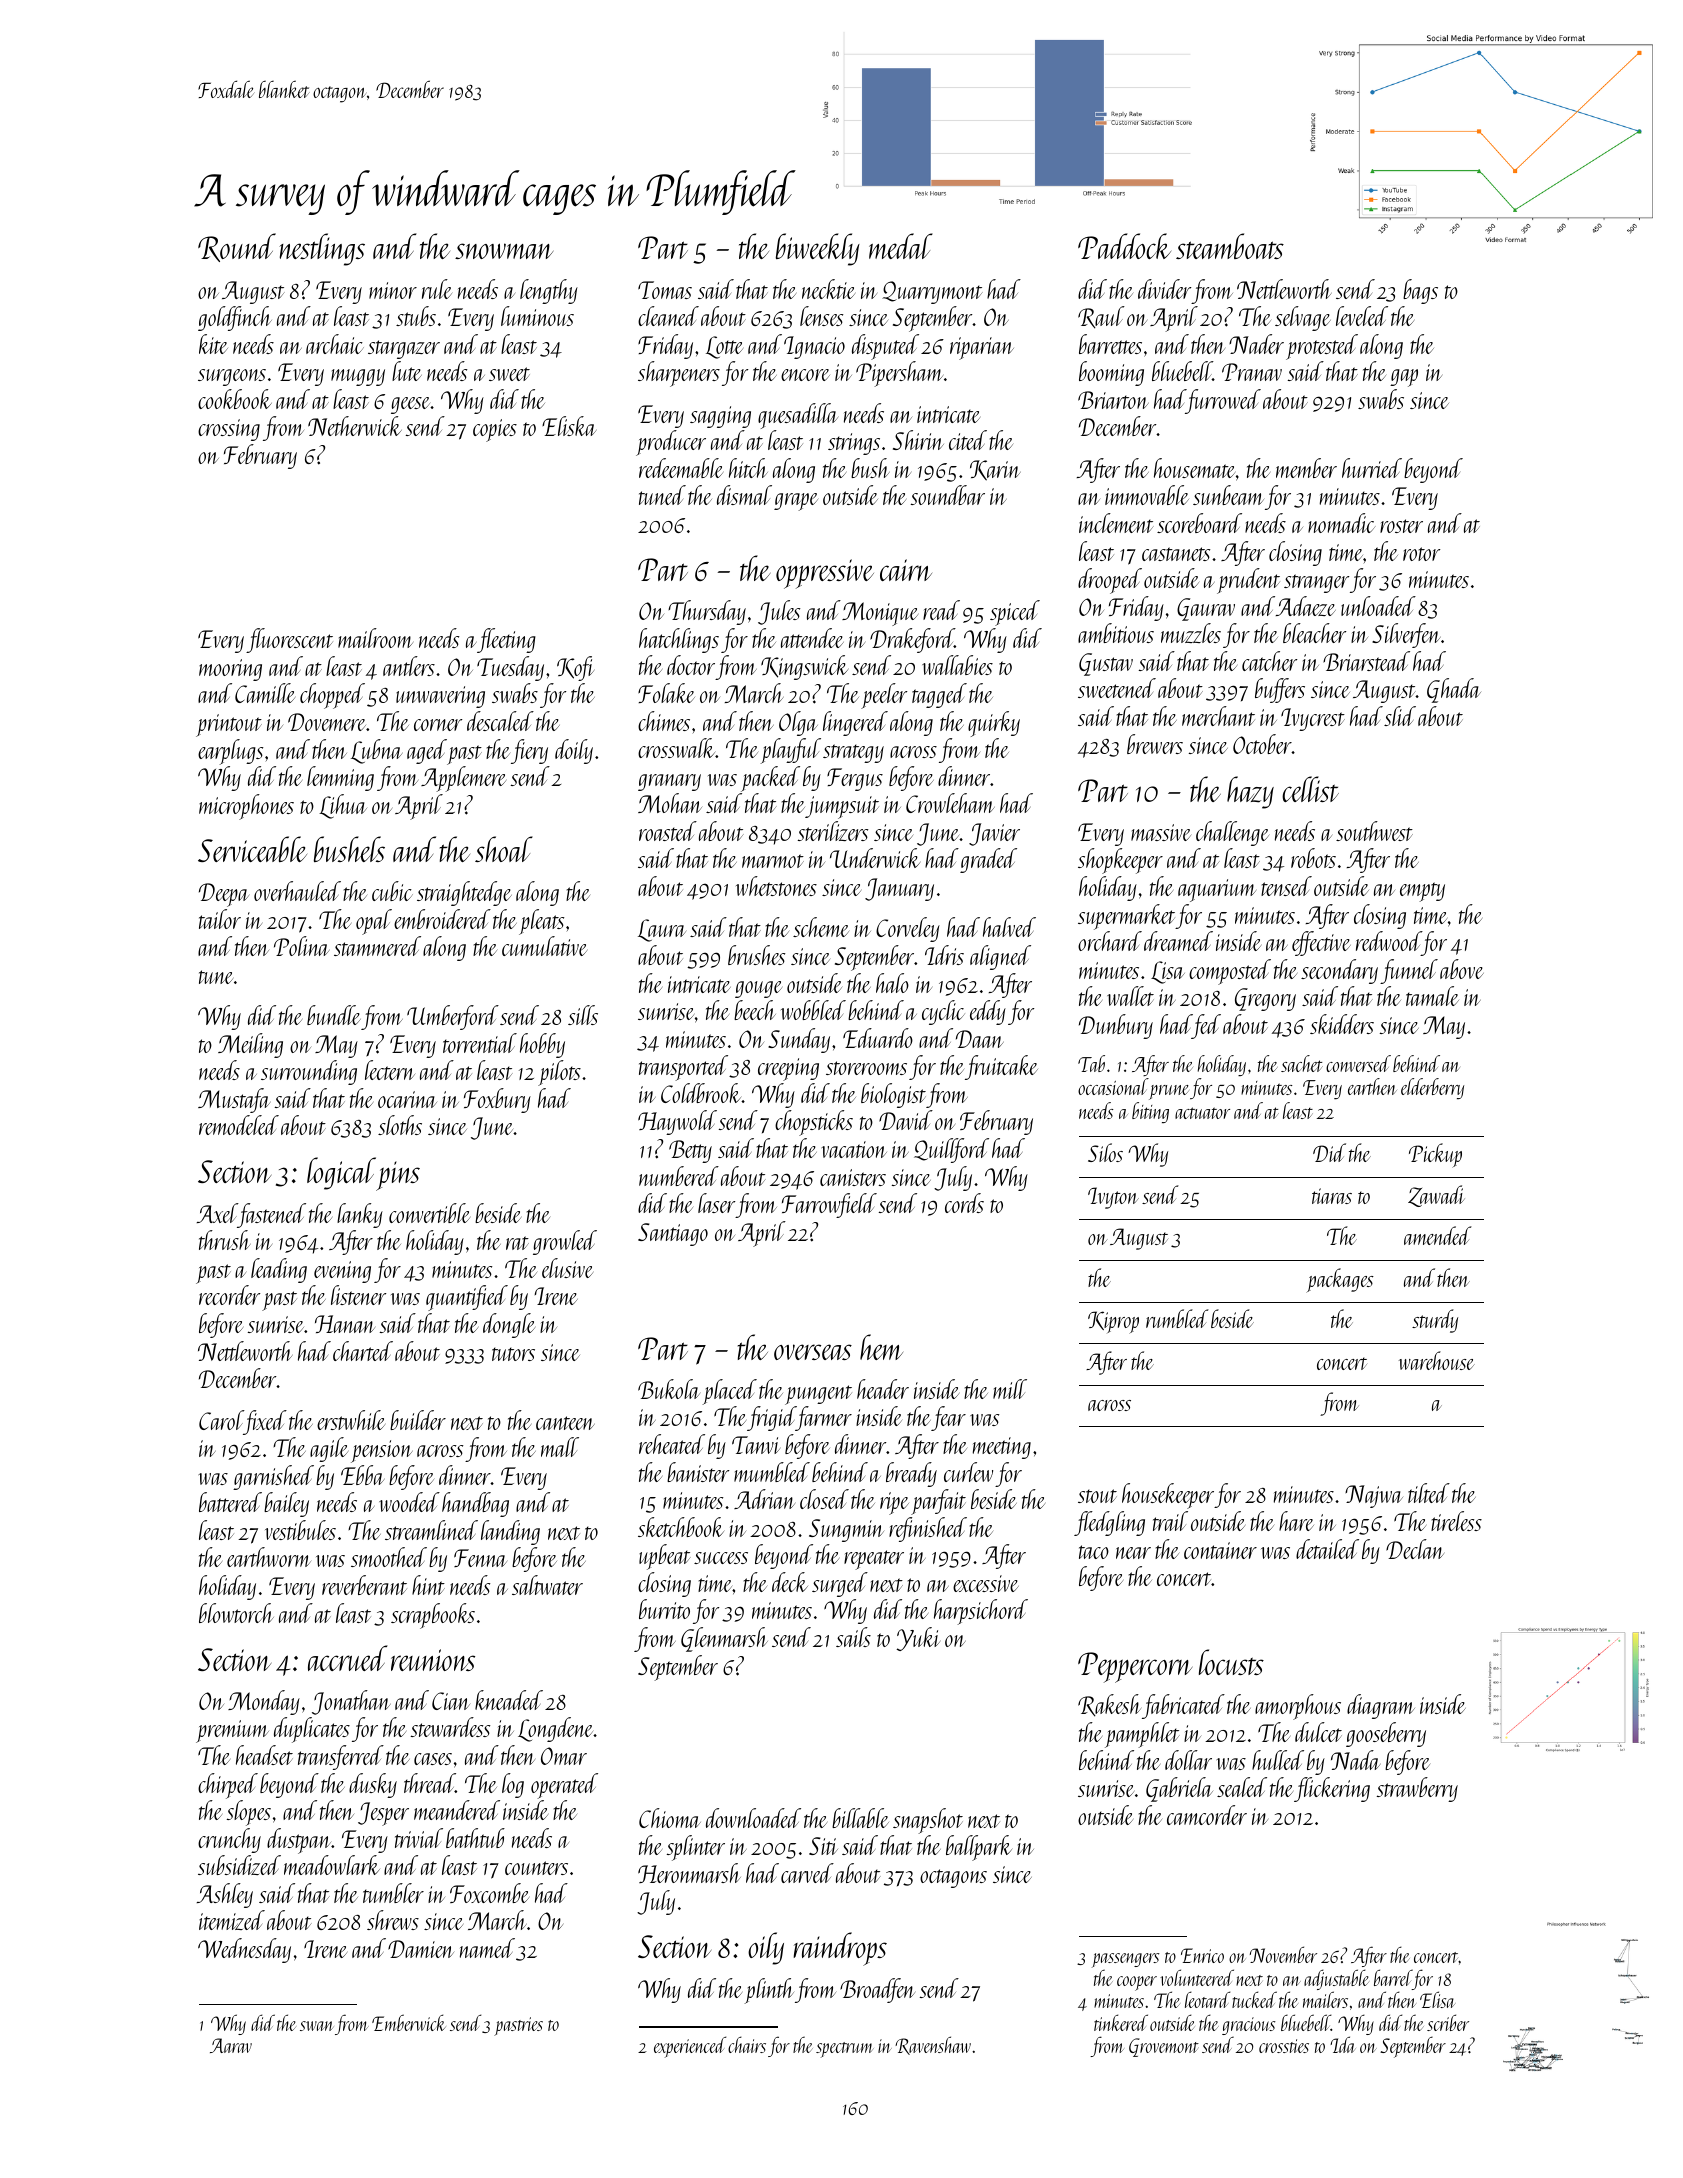 The height and width of the document is (2178, 1683). Describe the element at coordinates (798, 416) in the document. I see `quesadilla` at that location.
